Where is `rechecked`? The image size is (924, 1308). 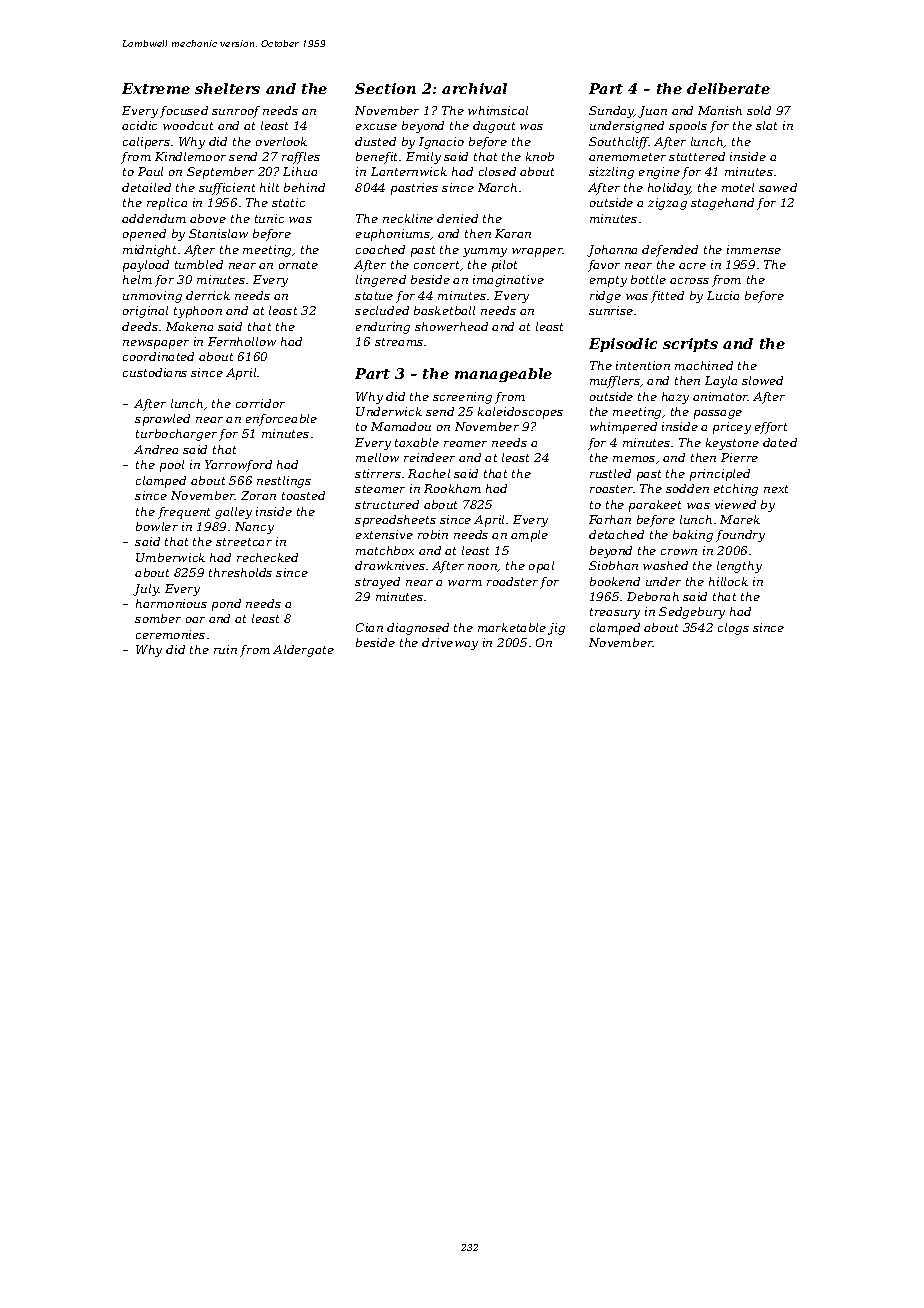
rechecked is located at coordinates (267, 557).
